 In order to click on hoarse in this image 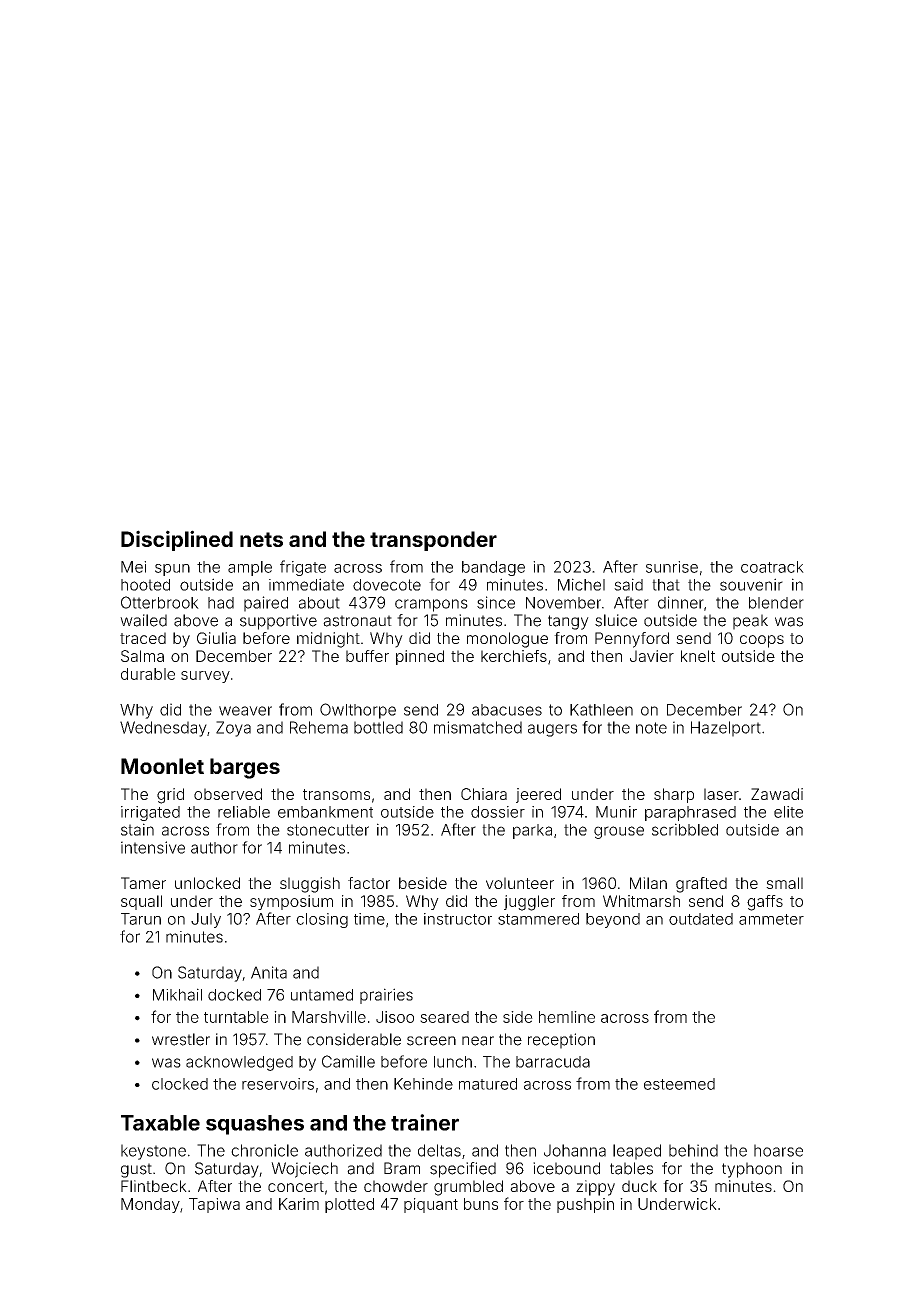, I will do `click(778, 1150)`.
